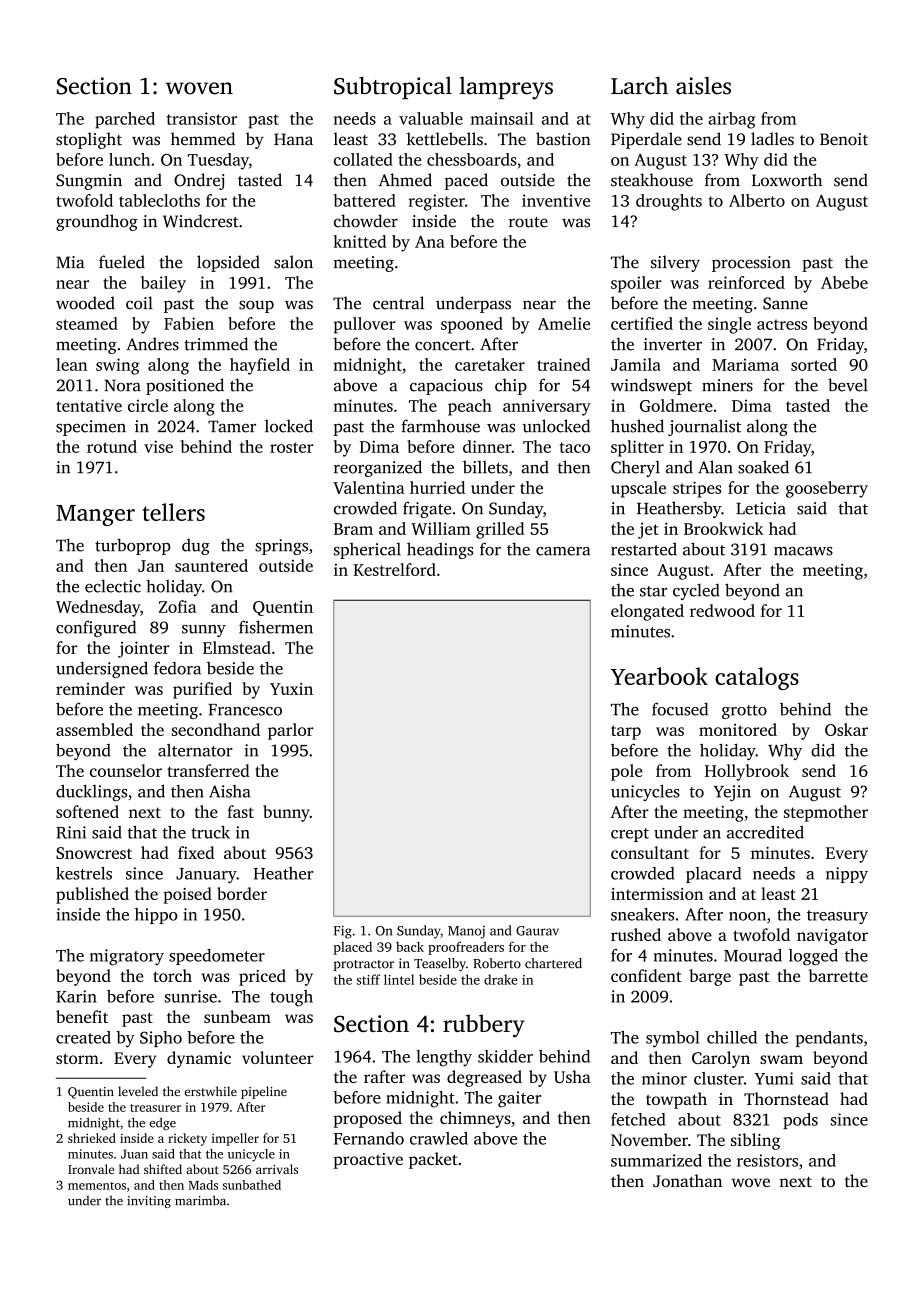 The image size is (924, 1308). What do you see at coordinates (393, 87) in the screenshot?
I see `Subtropical` at bounding box center [393, 87].
